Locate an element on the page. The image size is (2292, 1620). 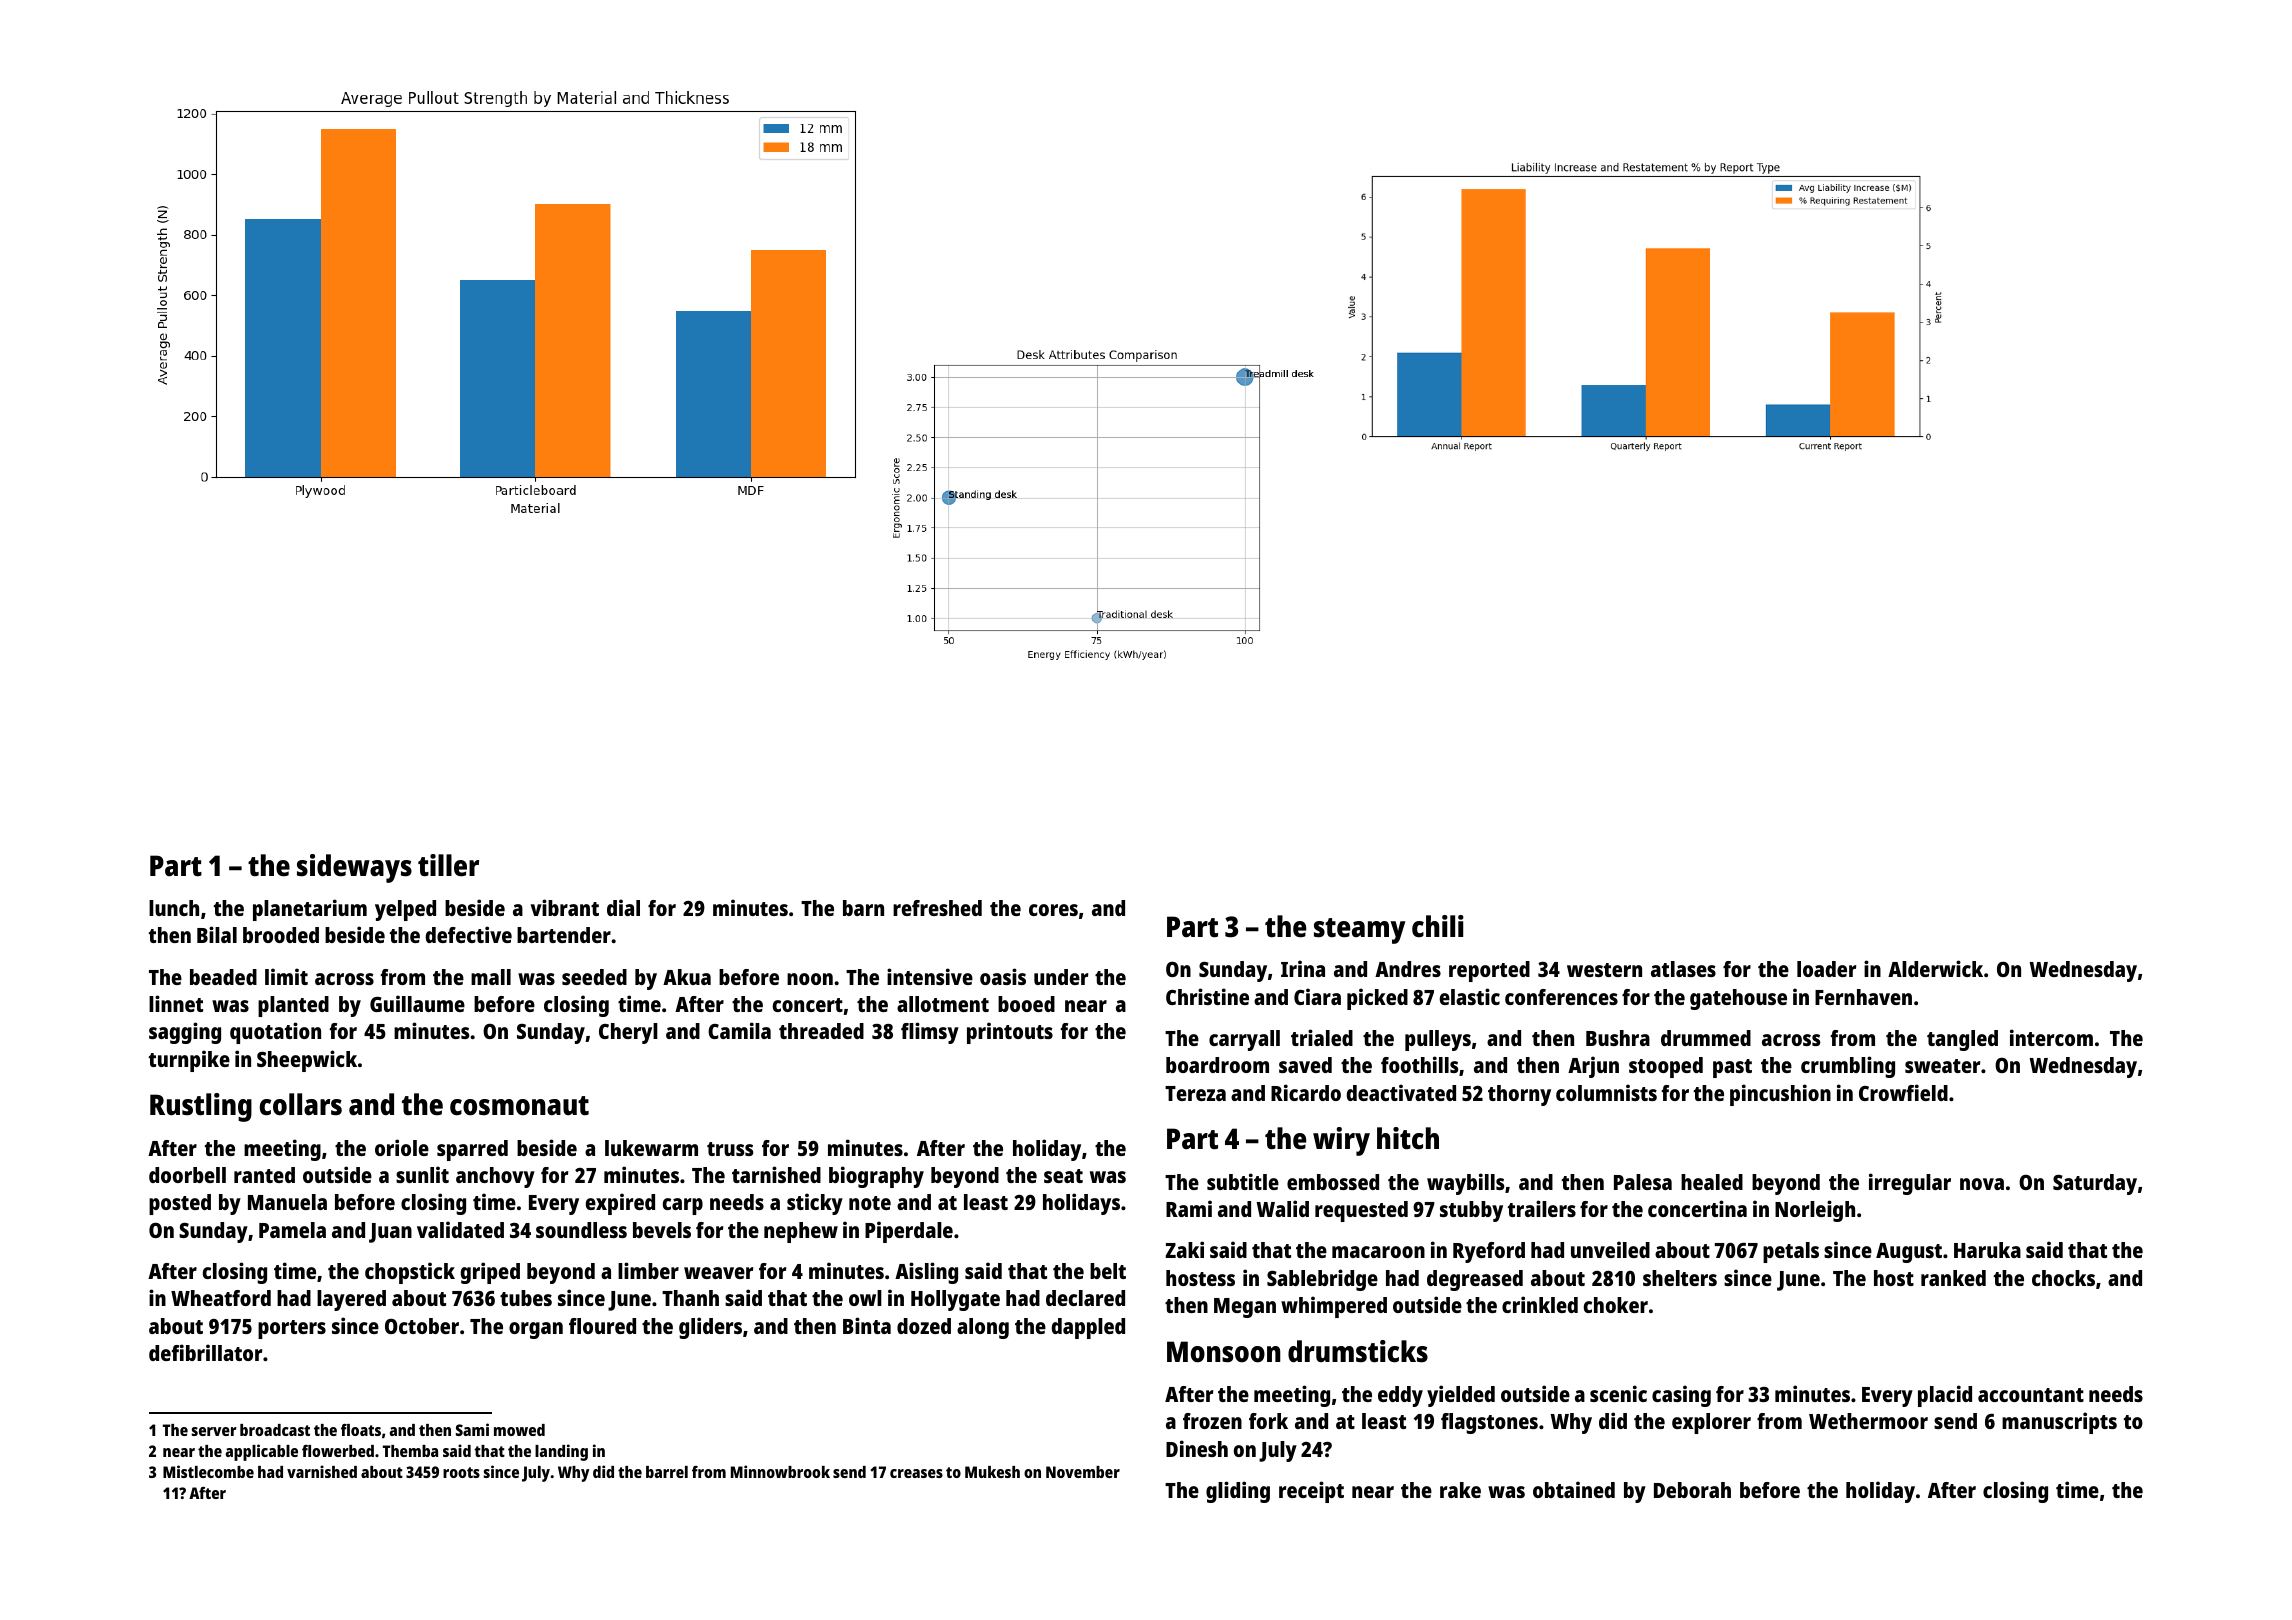
Tereza is located at coordinates (1195, 1093).
